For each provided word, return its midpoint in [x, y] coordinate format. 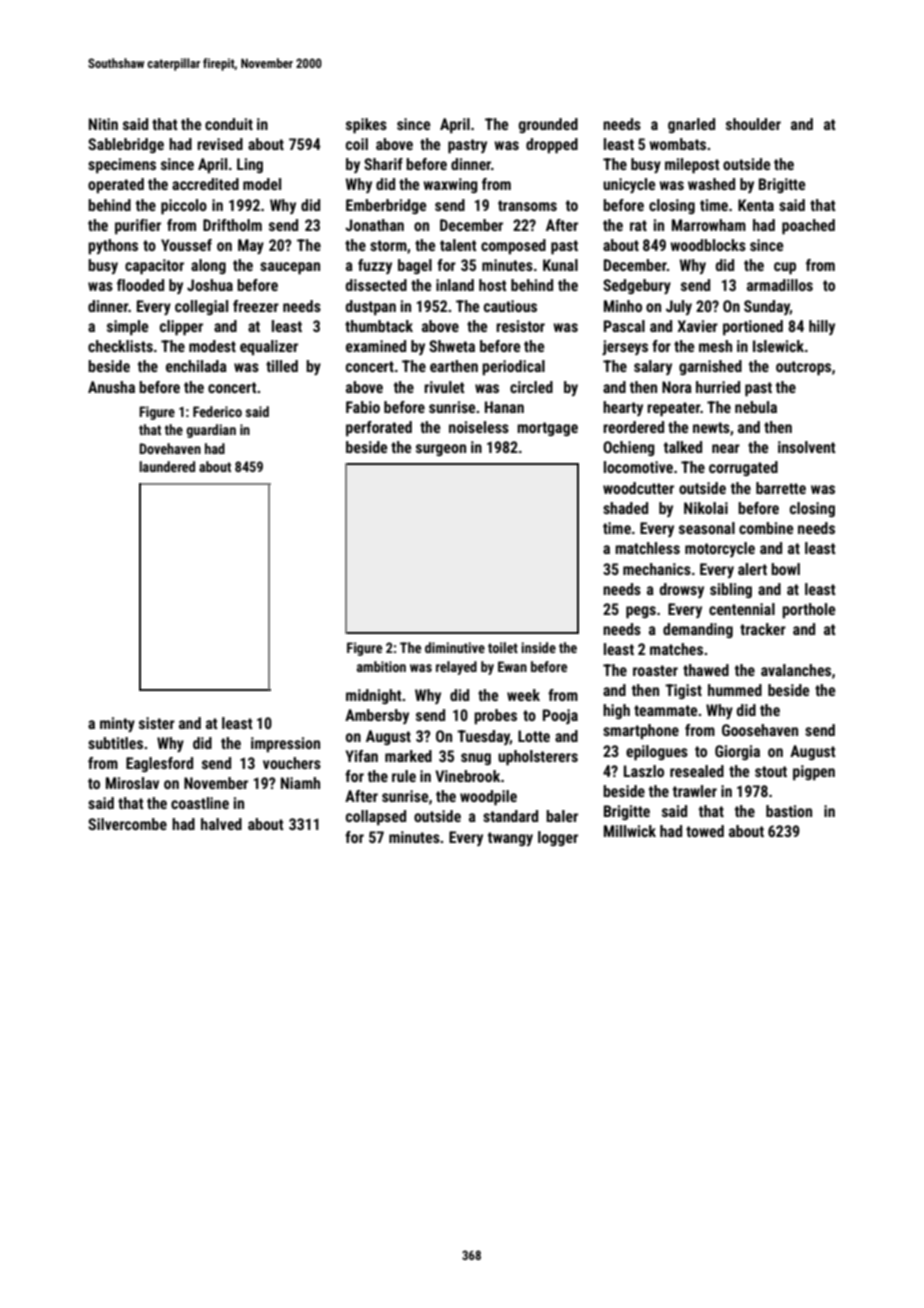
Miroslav [132, 783]
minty [117, 724]
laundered [167, 466]
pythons [113, 247]
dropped [552, 146]
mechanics [657, 569]
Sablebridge [126, 145]
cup [785, 268]
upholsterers [538, 758]
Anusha [111, 387]
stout [771, 771]
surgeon [441, 450]
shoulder [753, 124]
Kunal [560, 265]
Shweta [452, 346]
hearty [623, 408]
